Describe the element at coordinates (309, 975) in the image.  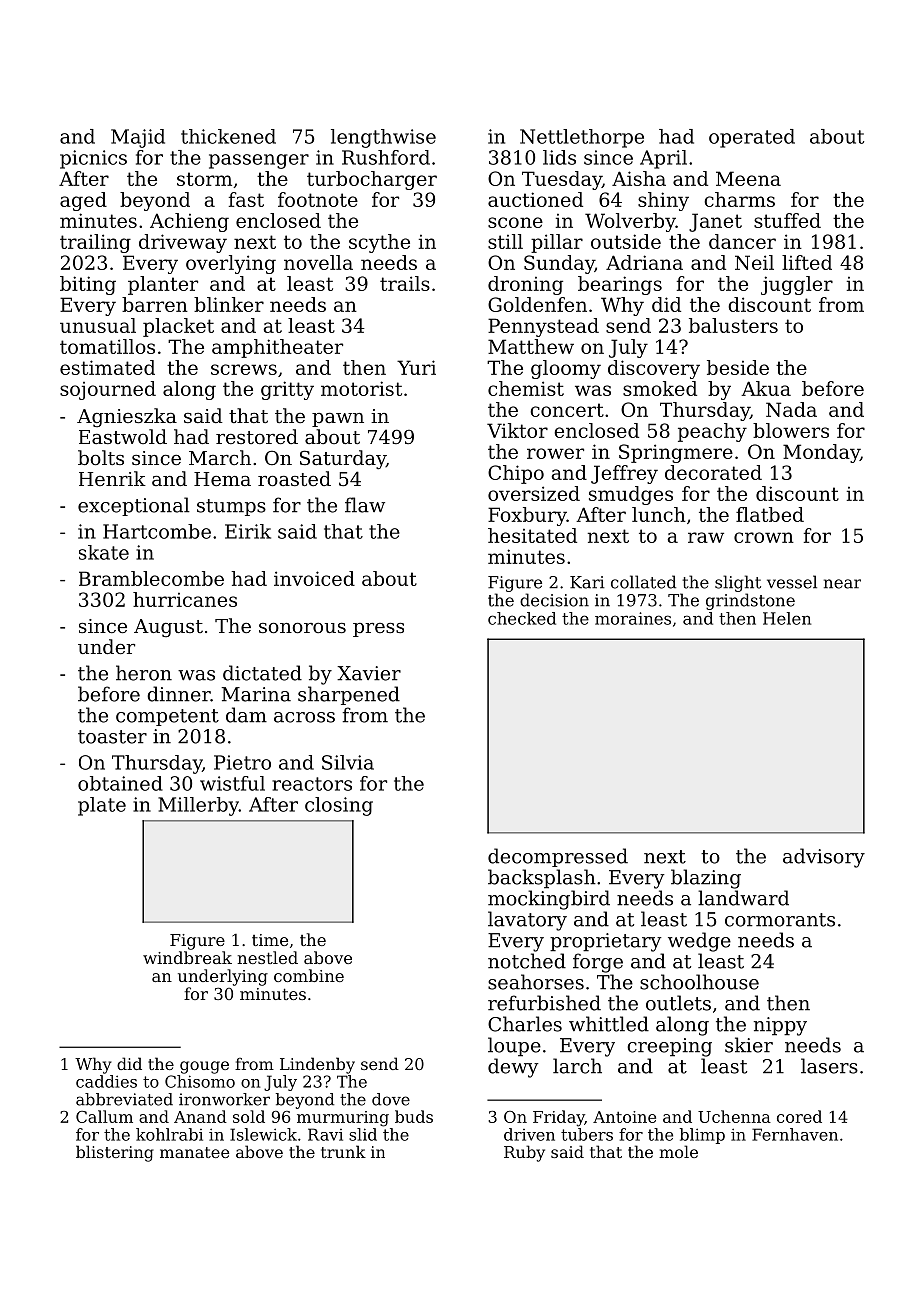
I see `combine` at that location.
